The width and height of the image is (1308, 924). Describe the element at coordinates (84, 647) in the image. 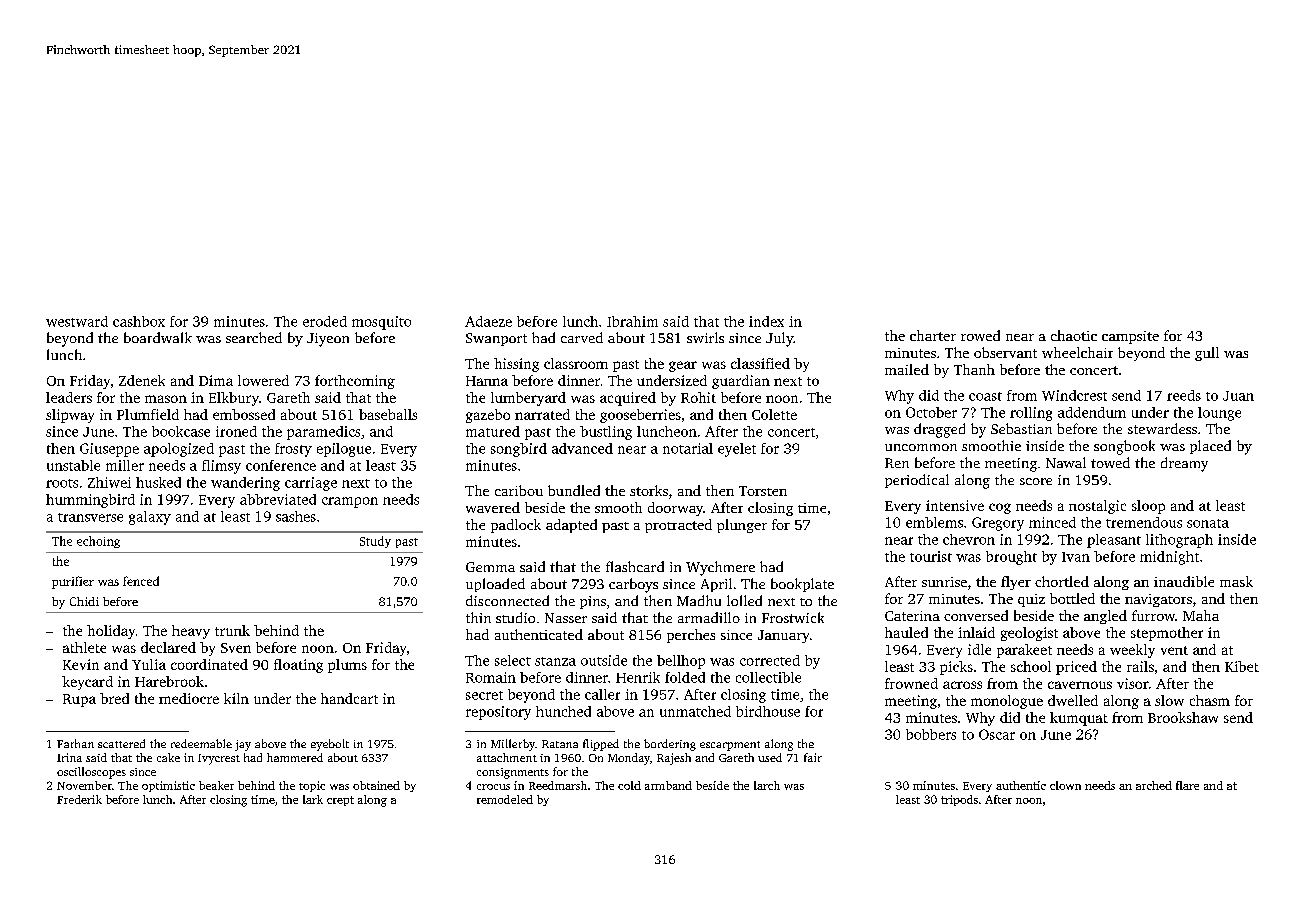

I see `athlete` at that location.
